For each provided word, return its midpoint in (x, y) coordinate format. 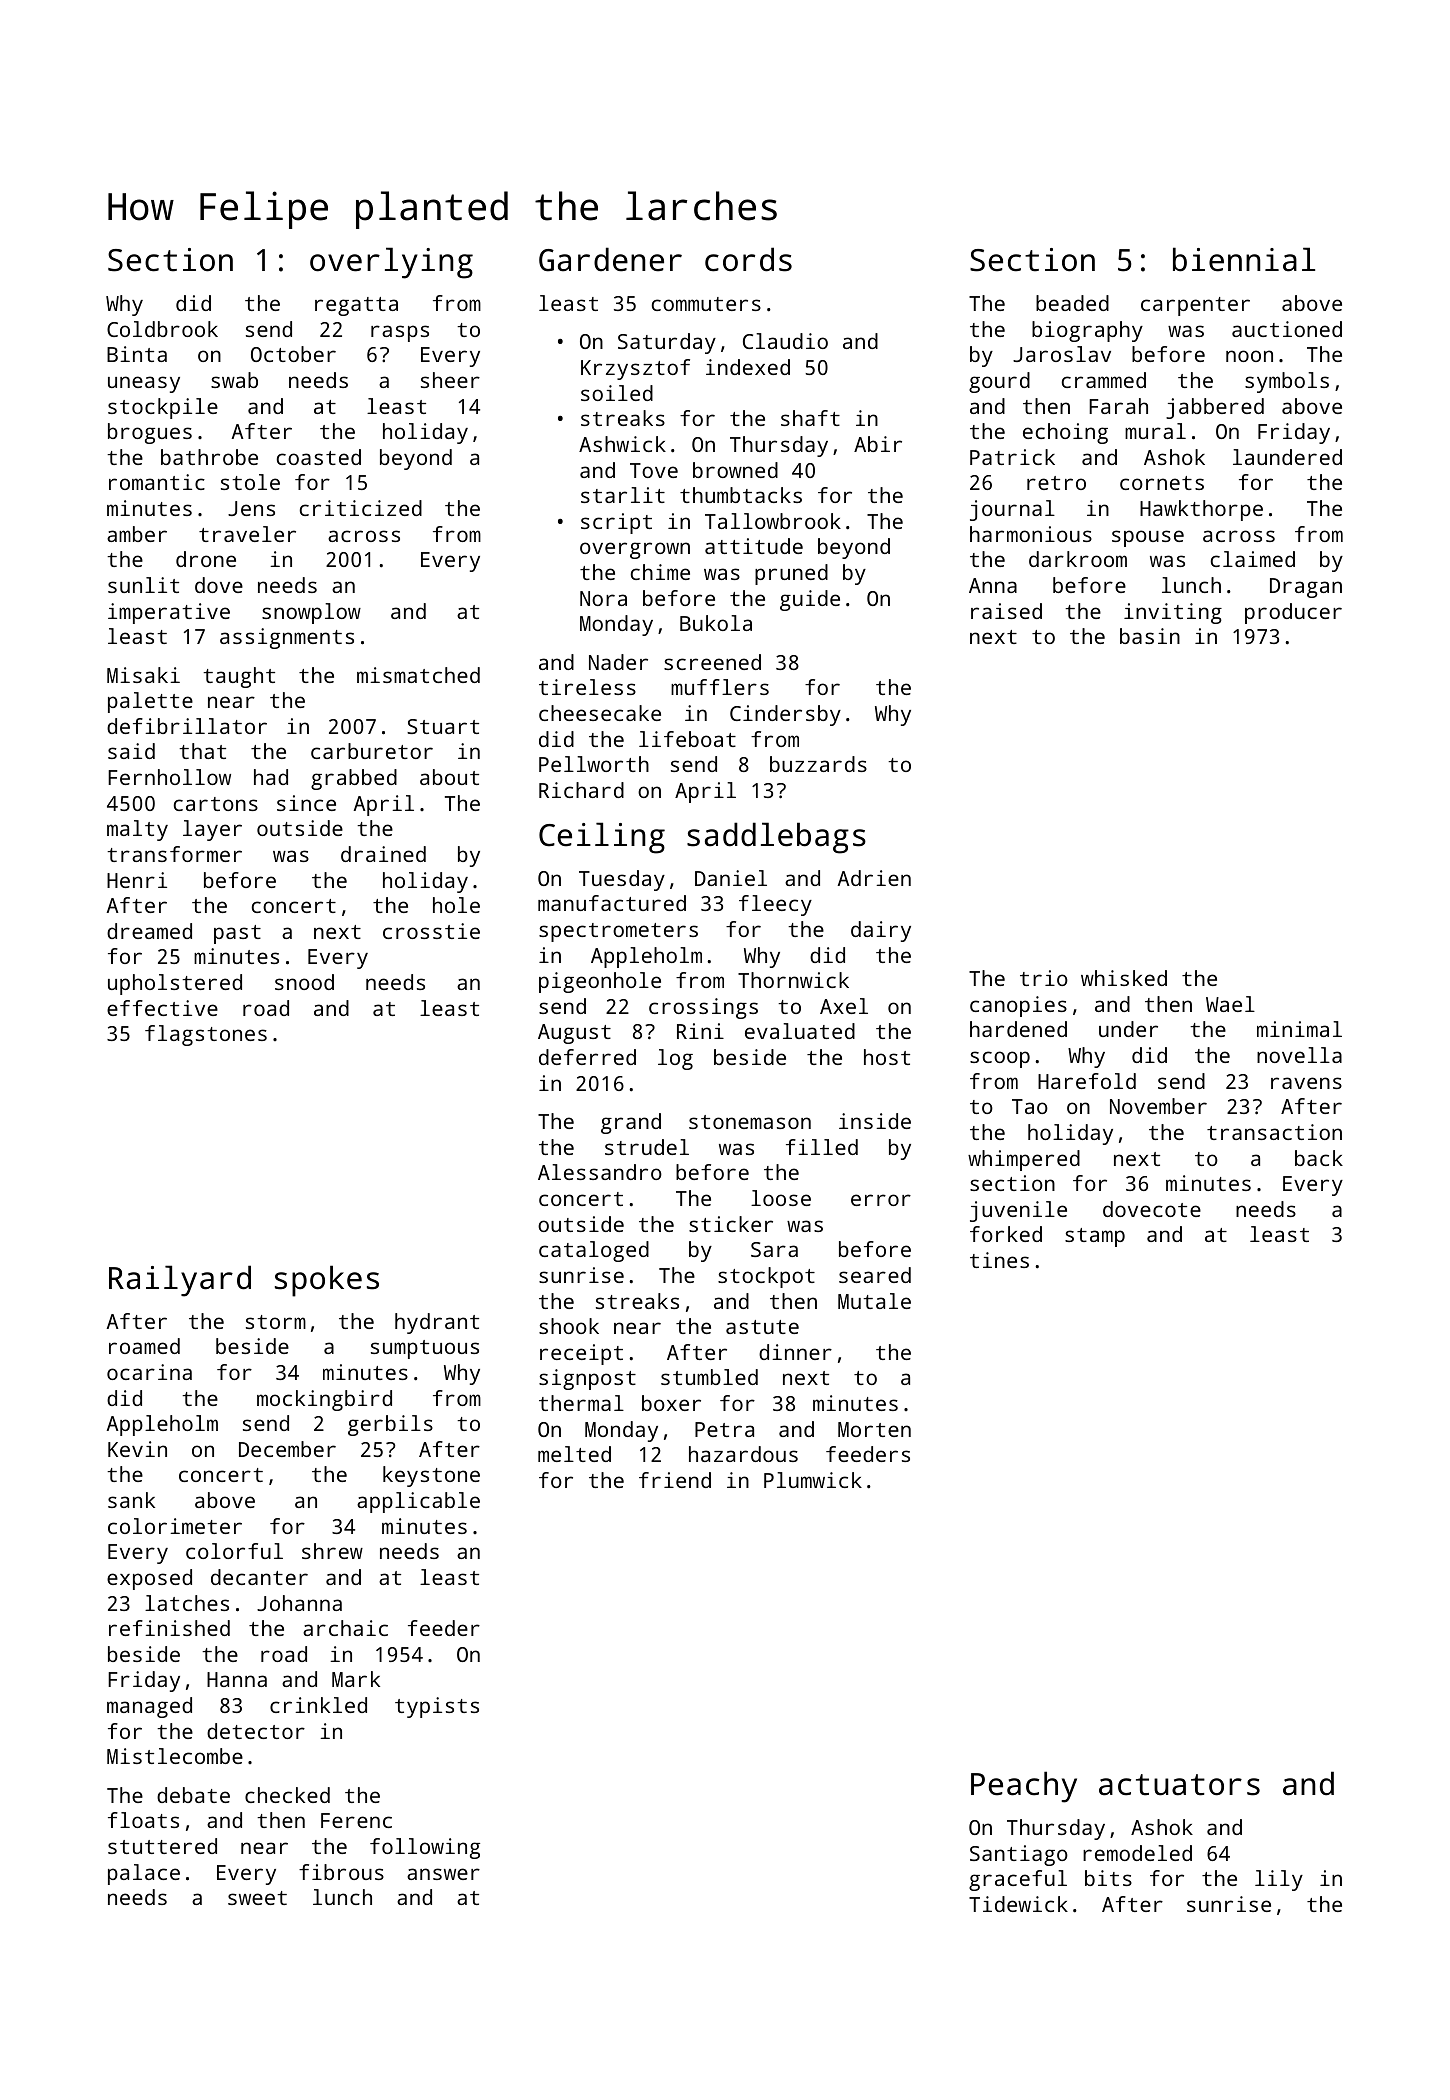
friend (675, 1480)
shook (569, 1326)
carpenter (1195, 306)
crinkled (318, 1705)
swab (234, 380)
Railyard (180, 1281)
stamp (1095, 1237)
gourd (999, 382)
